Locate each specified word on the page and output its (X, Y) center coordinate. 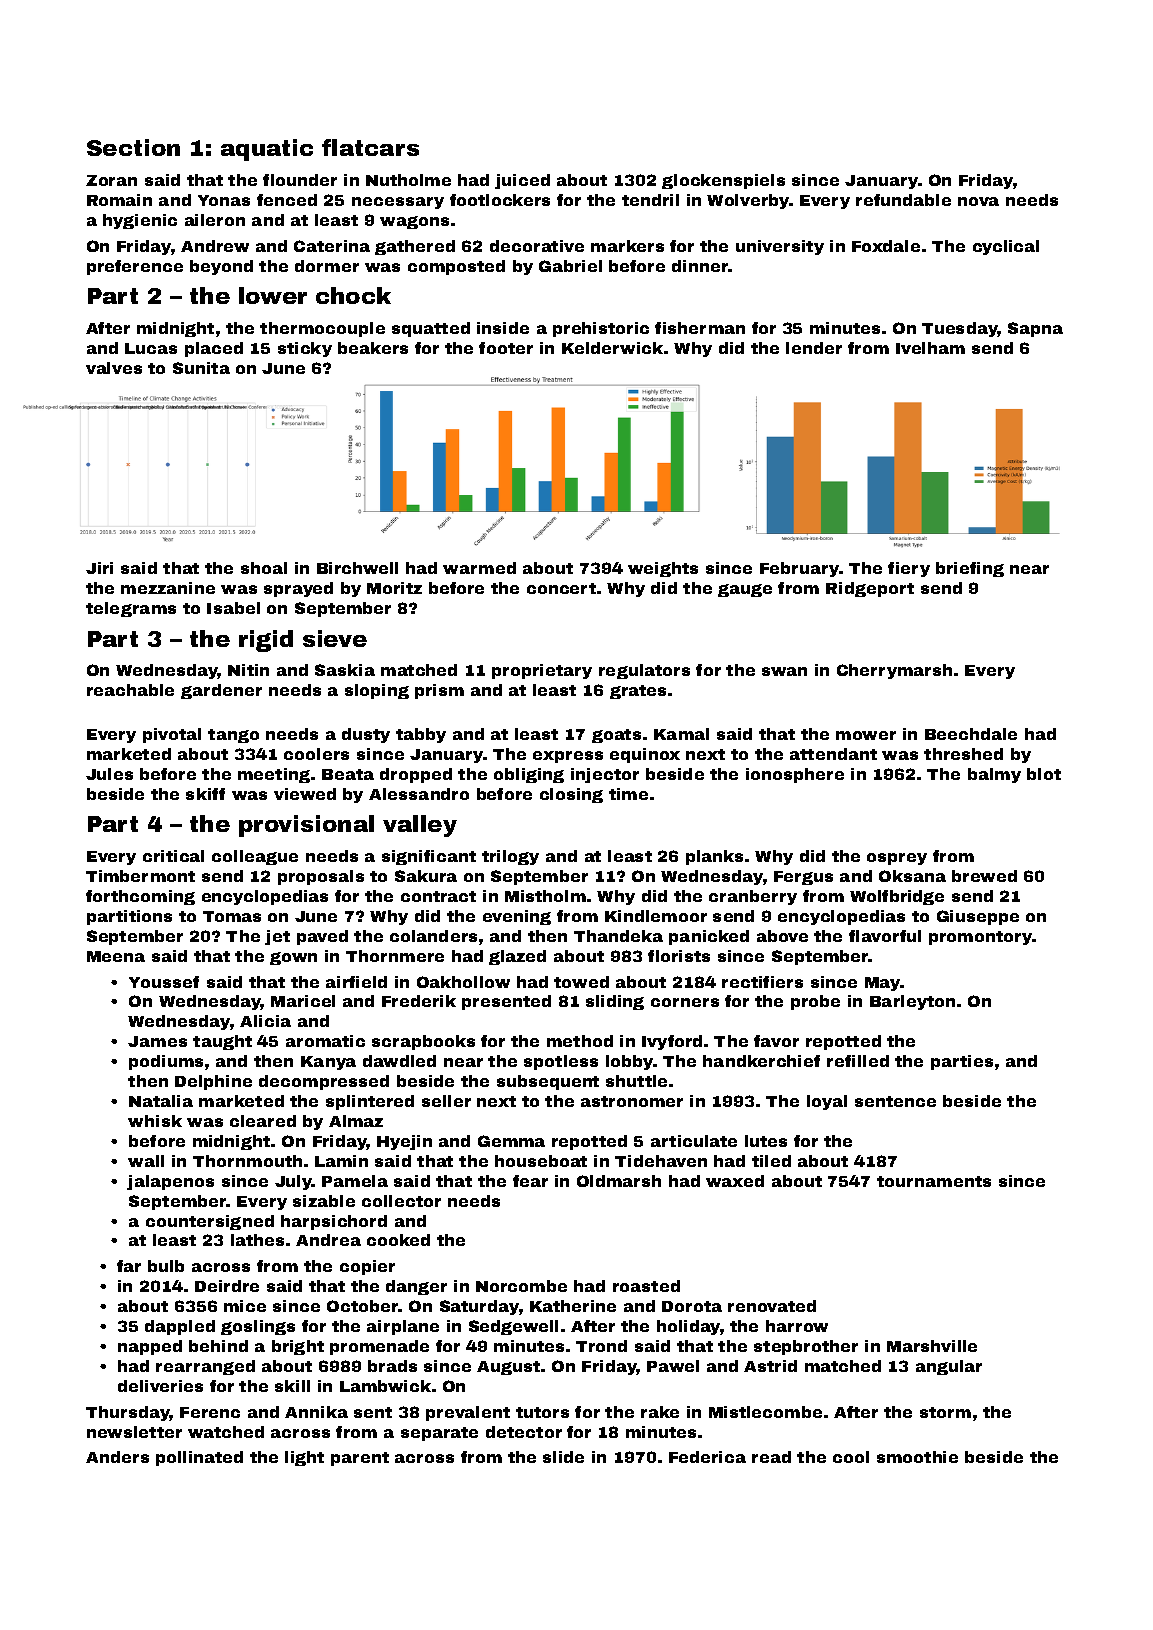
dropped (416, 775)
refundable (903, 200)
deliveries (160, 1386)
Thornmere (395, 956)
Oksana (912, 876)
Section (133, 147)
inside (503, 328)
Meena (116, 956)
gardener (221, 691)
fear (530, 1181)
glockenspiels (723, 181)
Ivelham (930, 348)
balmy (994, 775)
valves (114, 368)
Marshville (932, 1346)
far (129, 1266)
